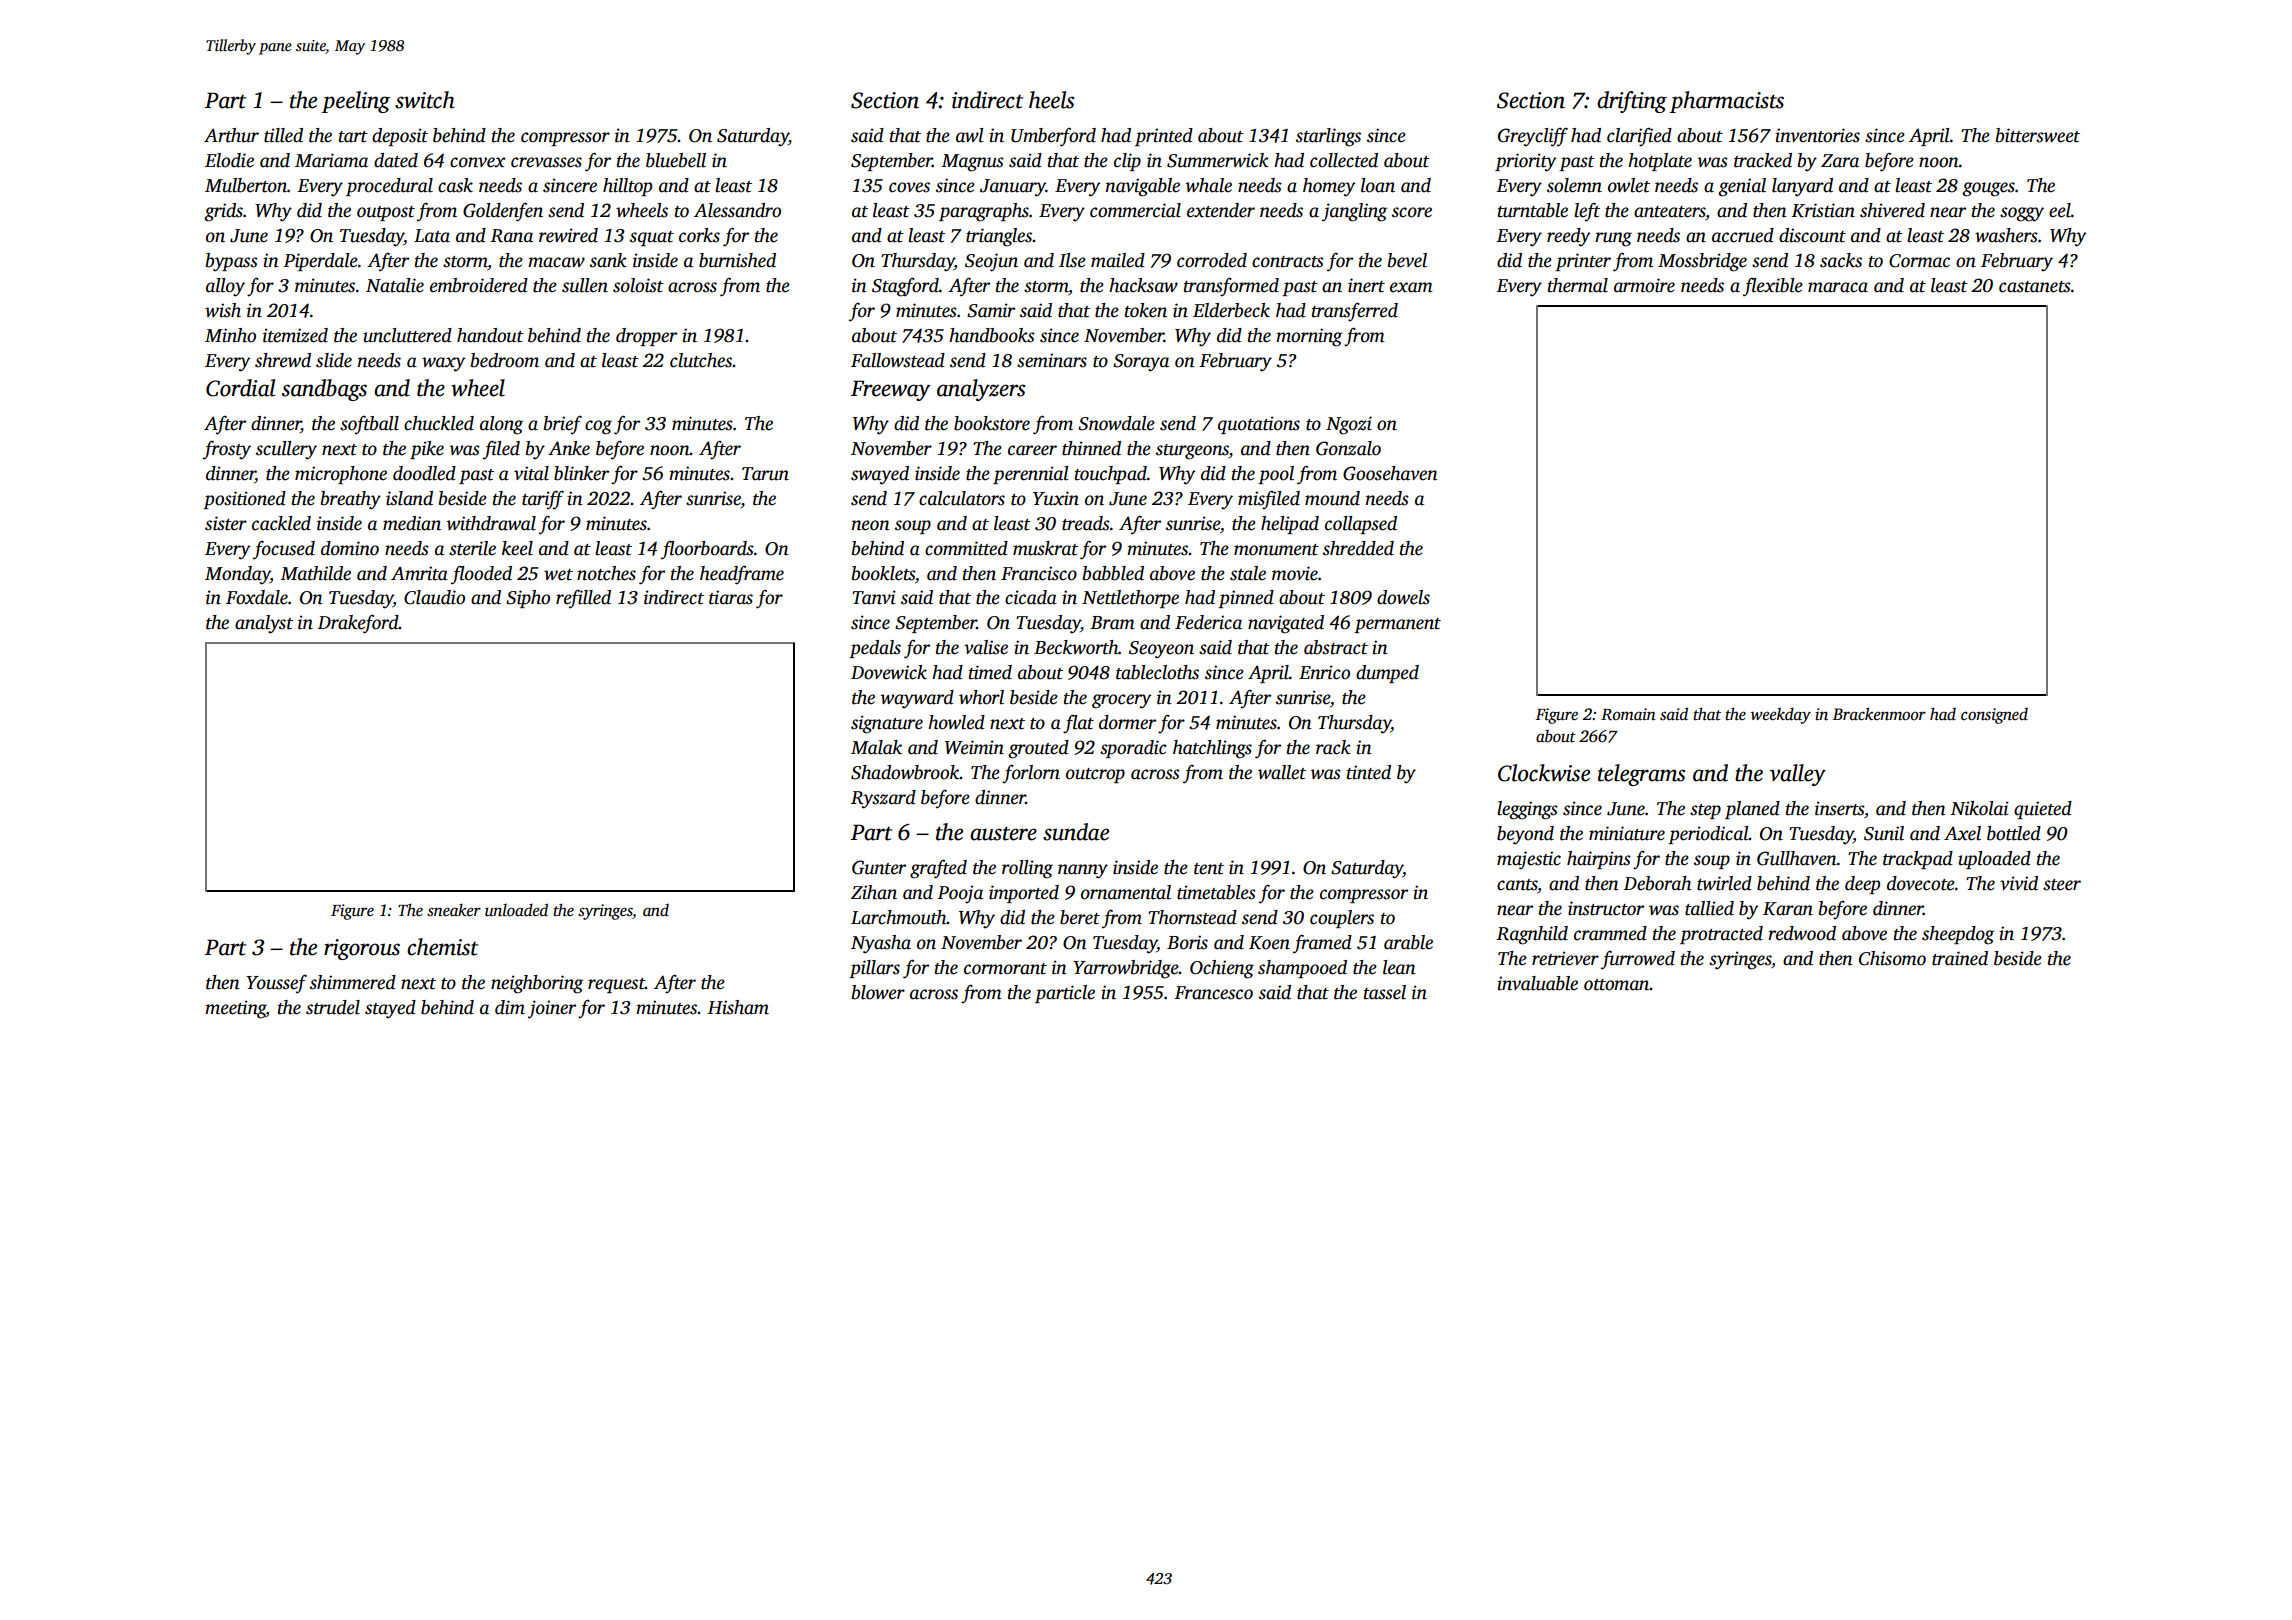 Image resolution: width=2292 pixels, height=1620 pixels. What do you see at coordinates (638, 285) in the document?
I see `soloist` at bounding box center [638, 285].
